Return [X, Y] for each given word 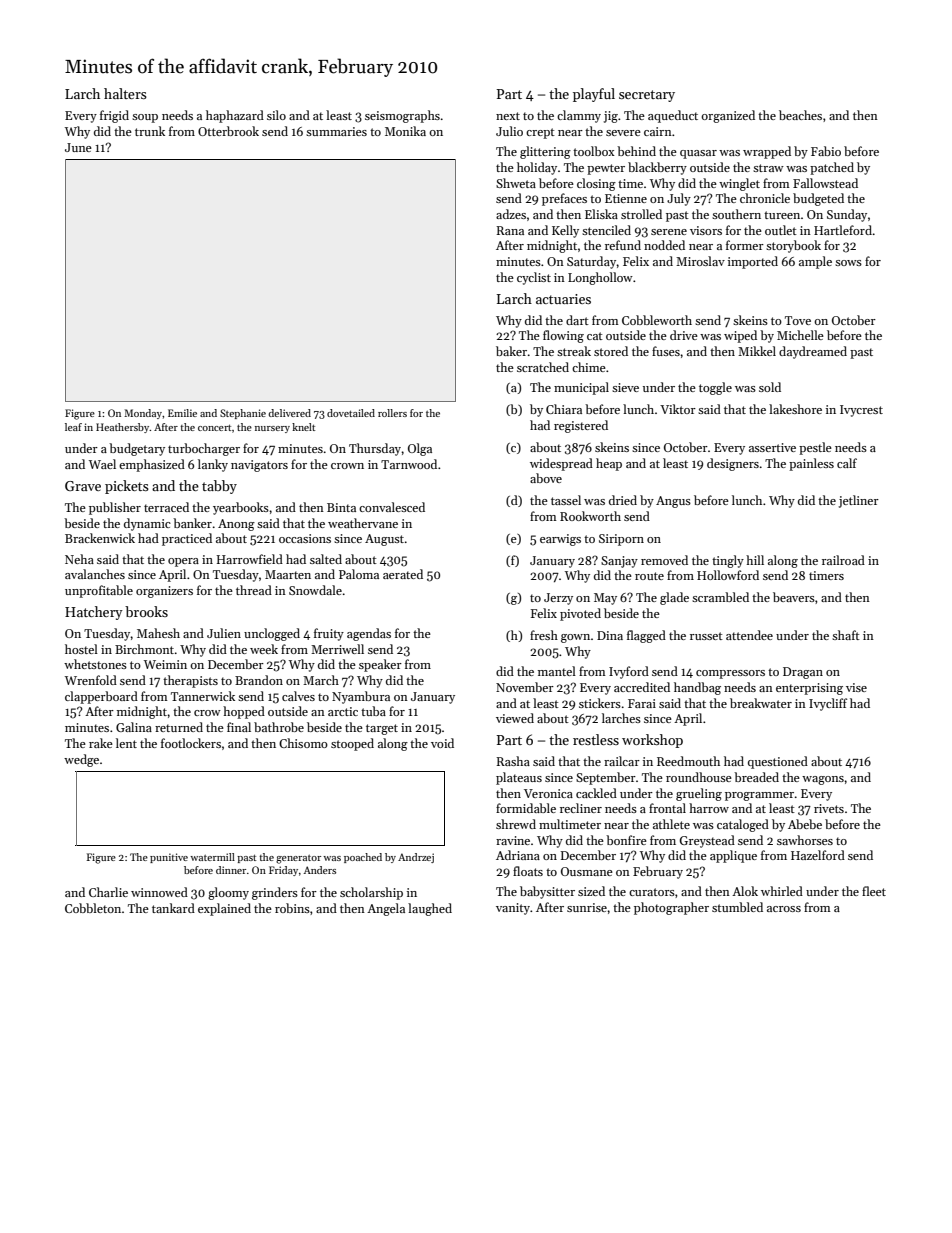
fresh [544, 635]
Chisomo [303, 743]
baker [511, 351]
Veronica [548, 793]
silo [276, 115]
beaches [800, 115]
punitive [169, 858]
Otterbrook [228, 131]
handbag [697, 688]
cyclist [534, 278]
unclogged [272, 634]
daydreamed [813, 352]
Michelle [800, 335]
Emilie [182, 413]
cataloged [743, 825]
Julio [509, 131]
